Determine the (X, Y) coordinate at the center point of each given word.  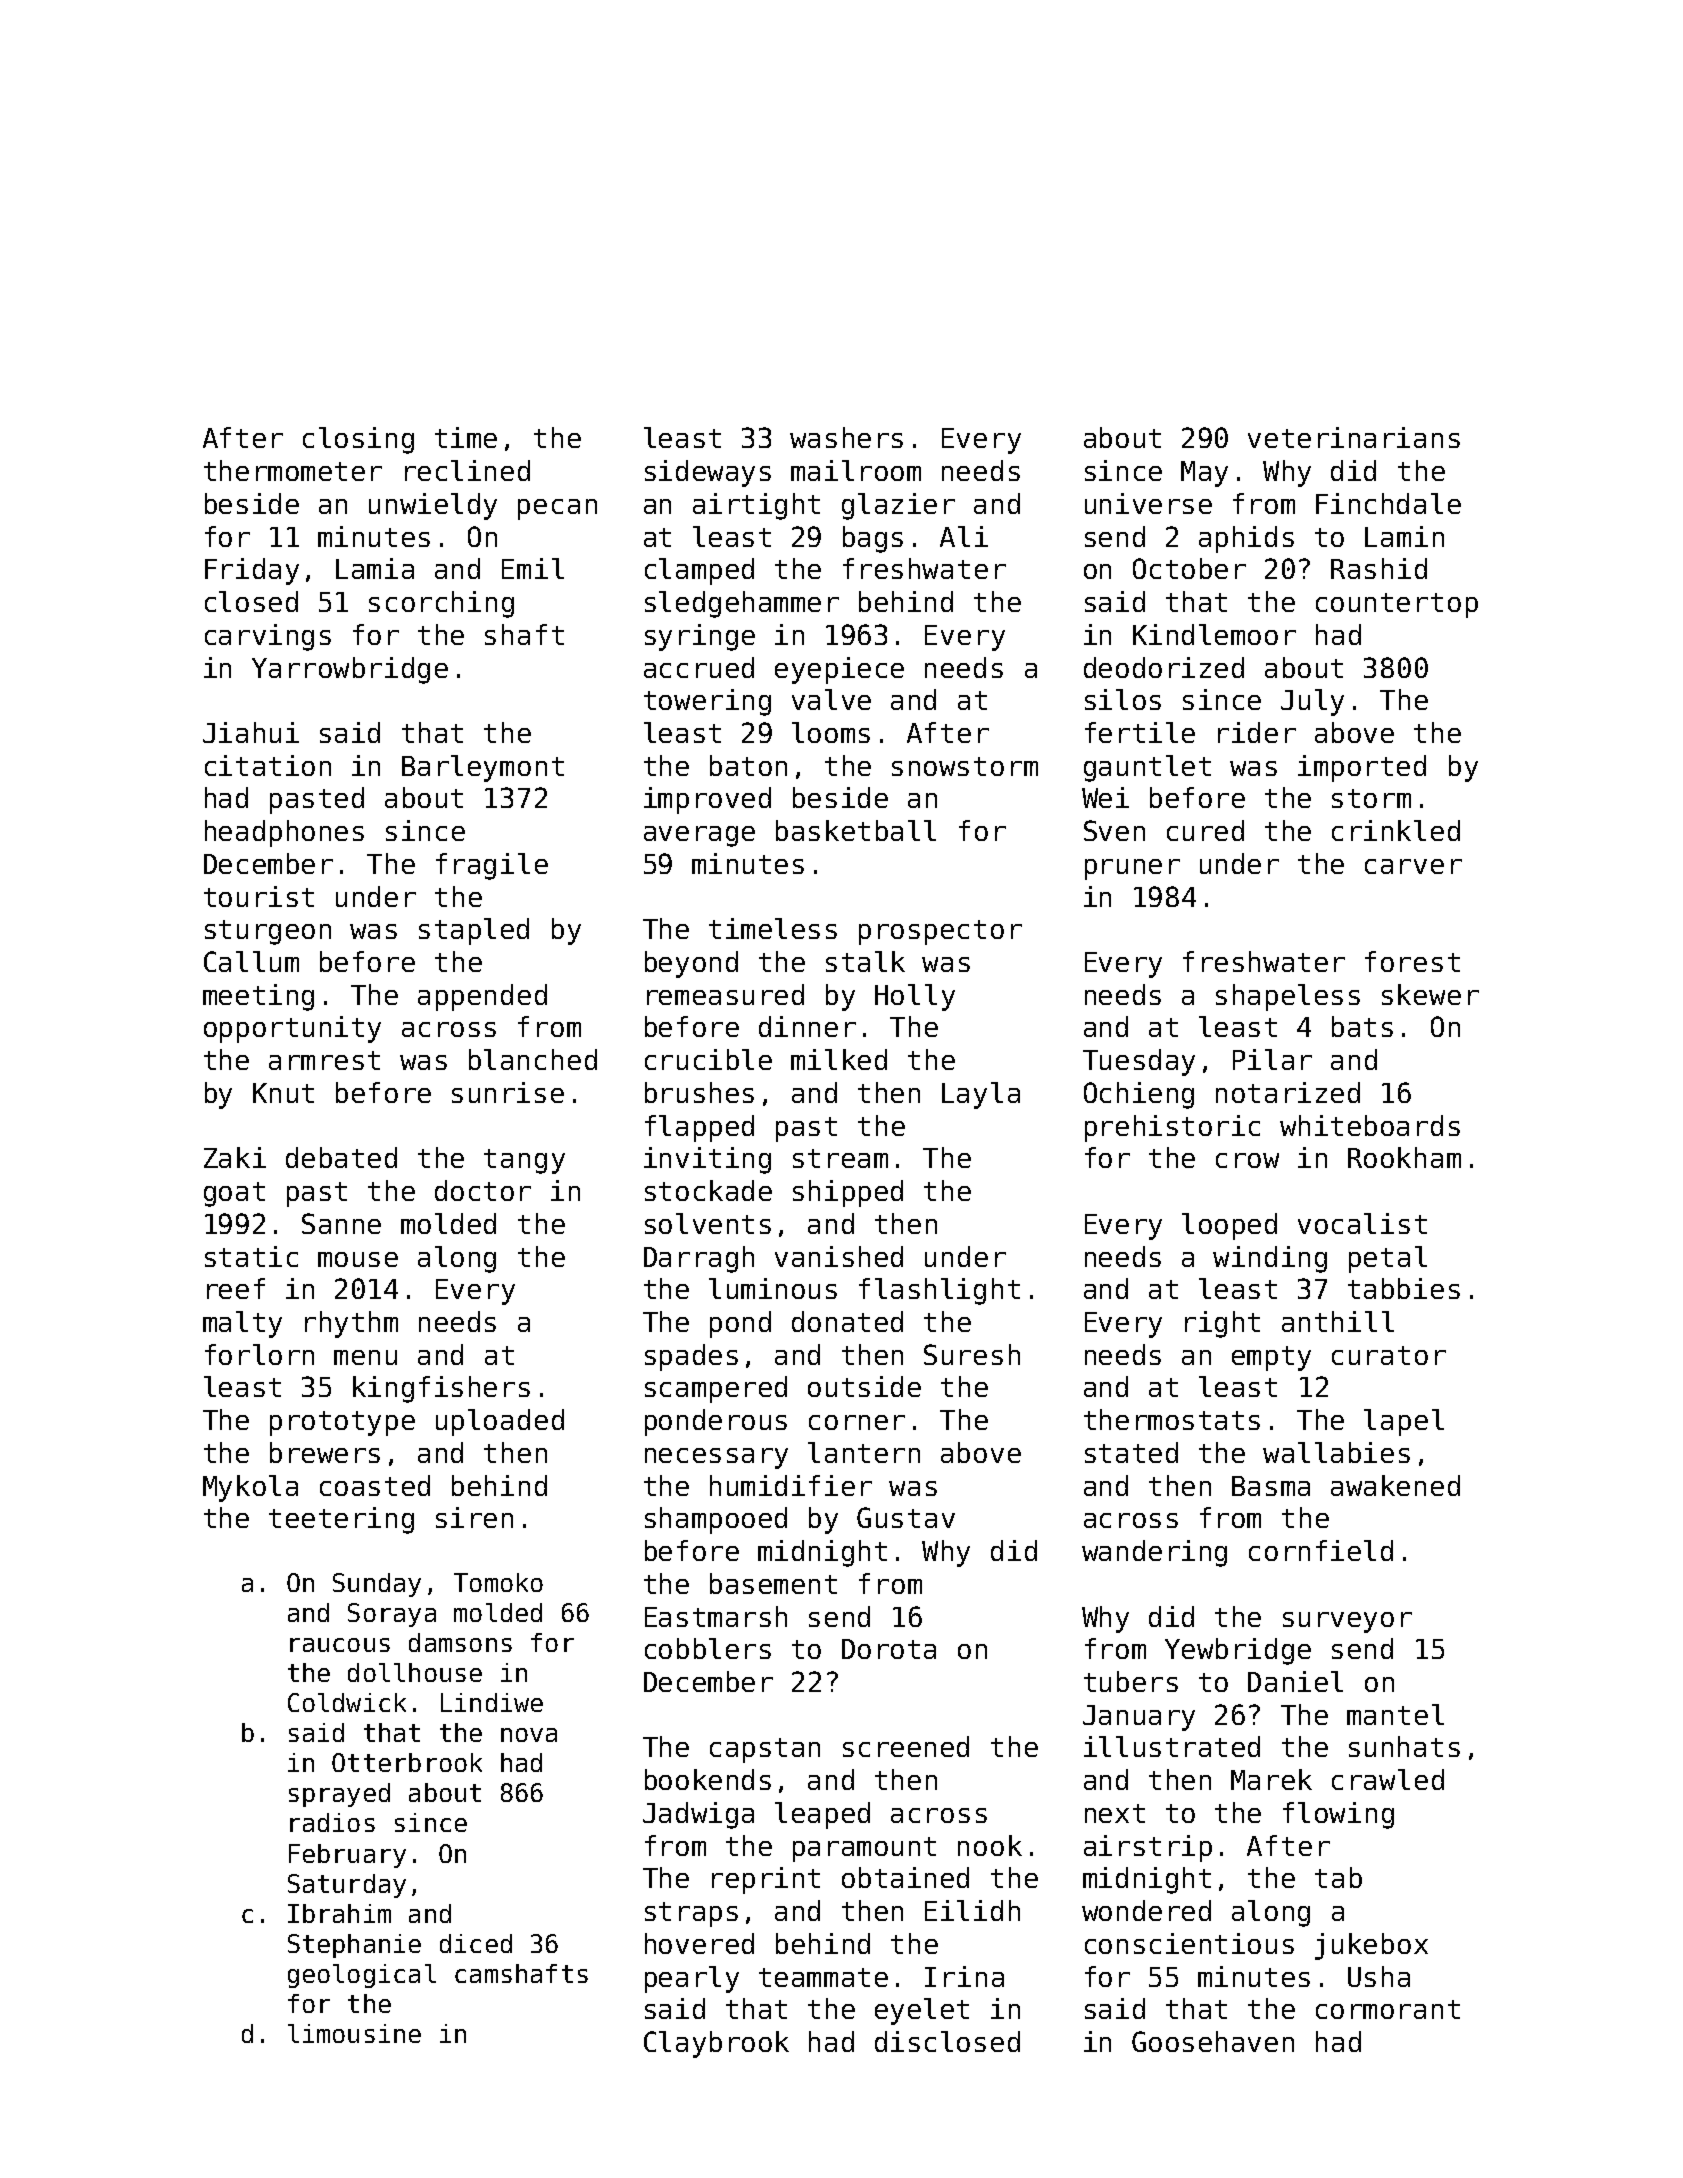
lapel (1404, 1422)
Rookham (1404, 1157)
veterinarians (1354, 437)
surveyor (1347, 1622)
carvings (268, 637)
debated (341, 1157)
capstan (765, 1750)
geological (362, 1976)
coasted (375, 1485)
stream (840, 1158)
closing (358, 440)
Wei (1105, 797)
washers (846, 437)
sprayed (339, 1795)
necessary (716, 1458)
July (1312, 702)
